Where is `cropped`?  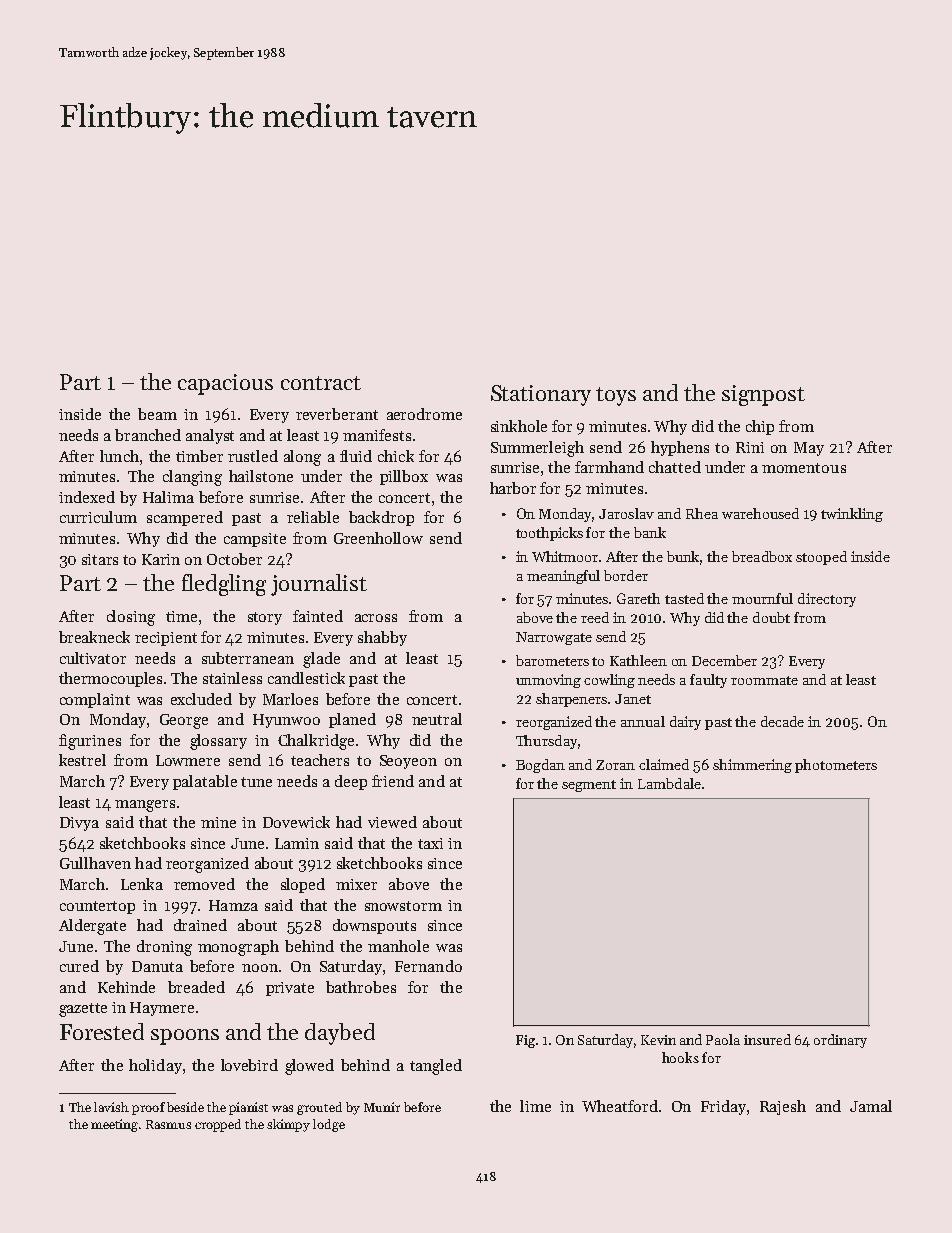
cropped is located at coordinates (218, 1125).
